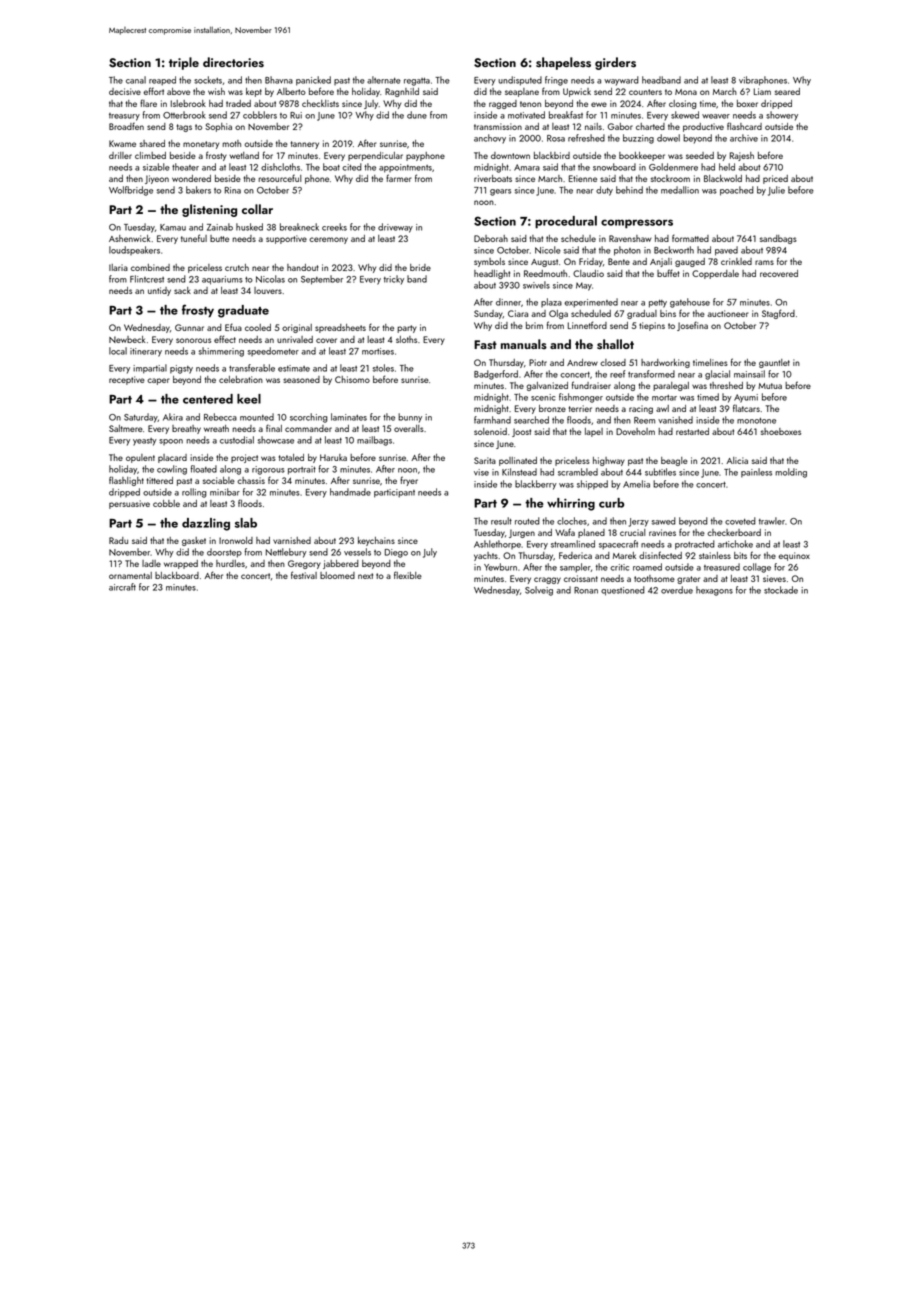 The image size is (924, 1308). I want to click on Deborah, so click(491, 238).
